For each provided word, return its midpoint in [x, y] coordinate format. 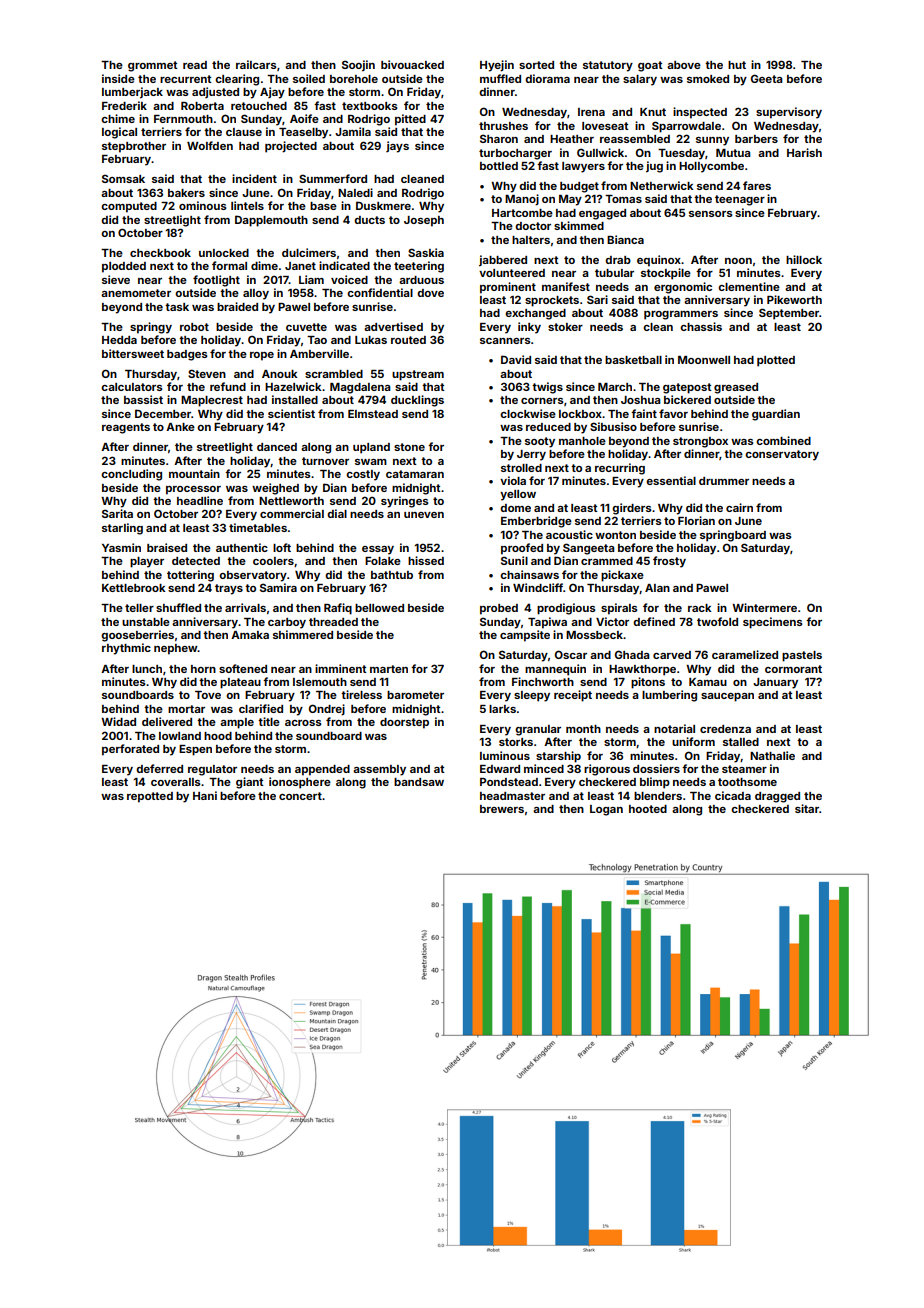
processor [193, 490]
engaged [602, 214]
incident [254, 178]
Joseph [424, 221]
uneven [424, 515]
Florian [696, 520]
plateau [240, 683]
